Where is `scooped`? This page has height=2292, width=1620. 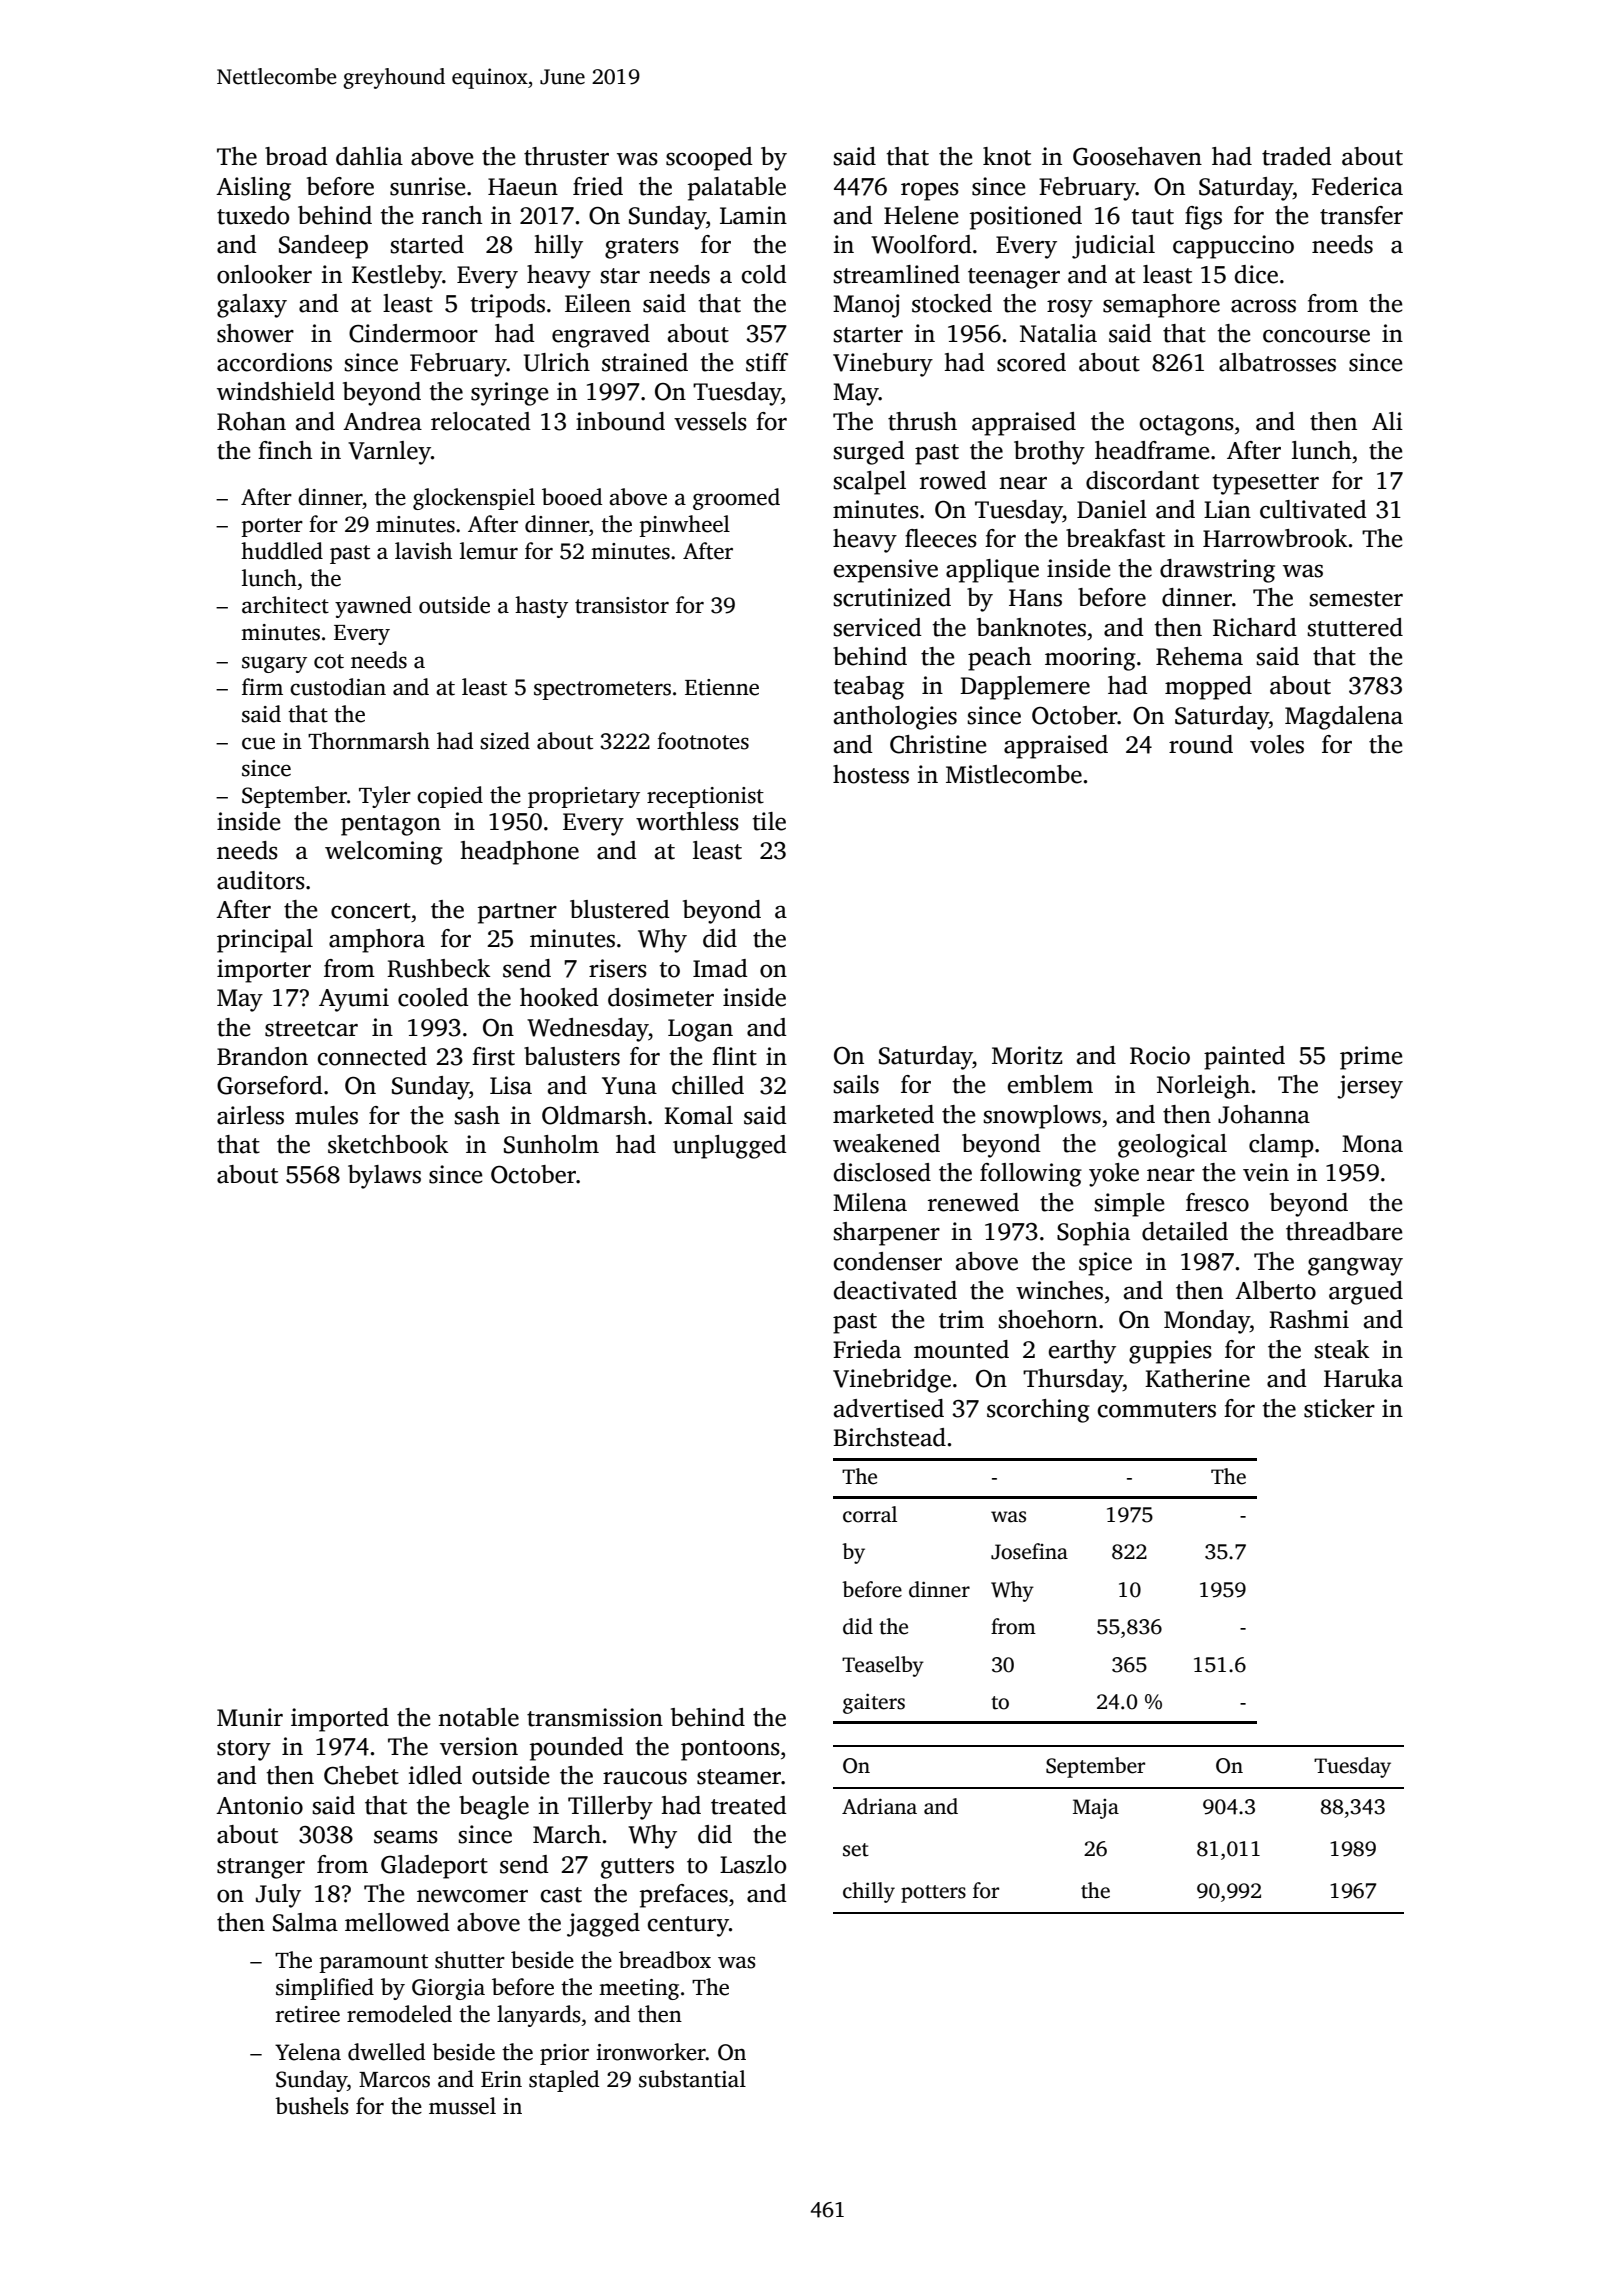
scooped is located at coordinates (709, 159).
